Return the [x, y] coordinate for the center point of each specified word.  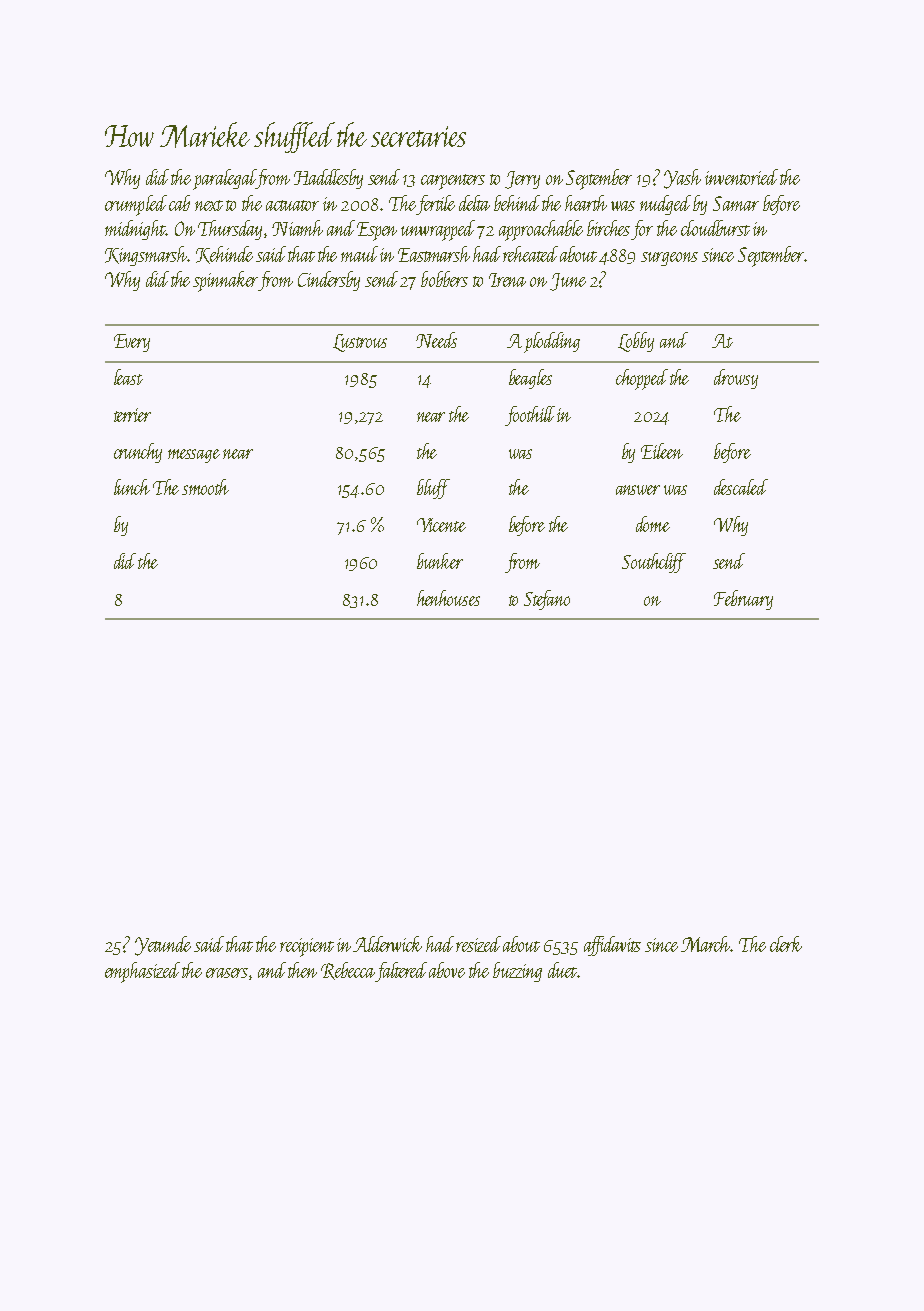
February [743, 600]
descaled [741, 487]
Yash [682, 179]
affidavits [612, 946]
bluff [433, 489]
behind [517, 203]
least [128, 377]
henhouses [448, 598]
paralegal [224, 179]
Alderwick [387, 944]
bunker [440, 561]
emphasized [142, 972]
